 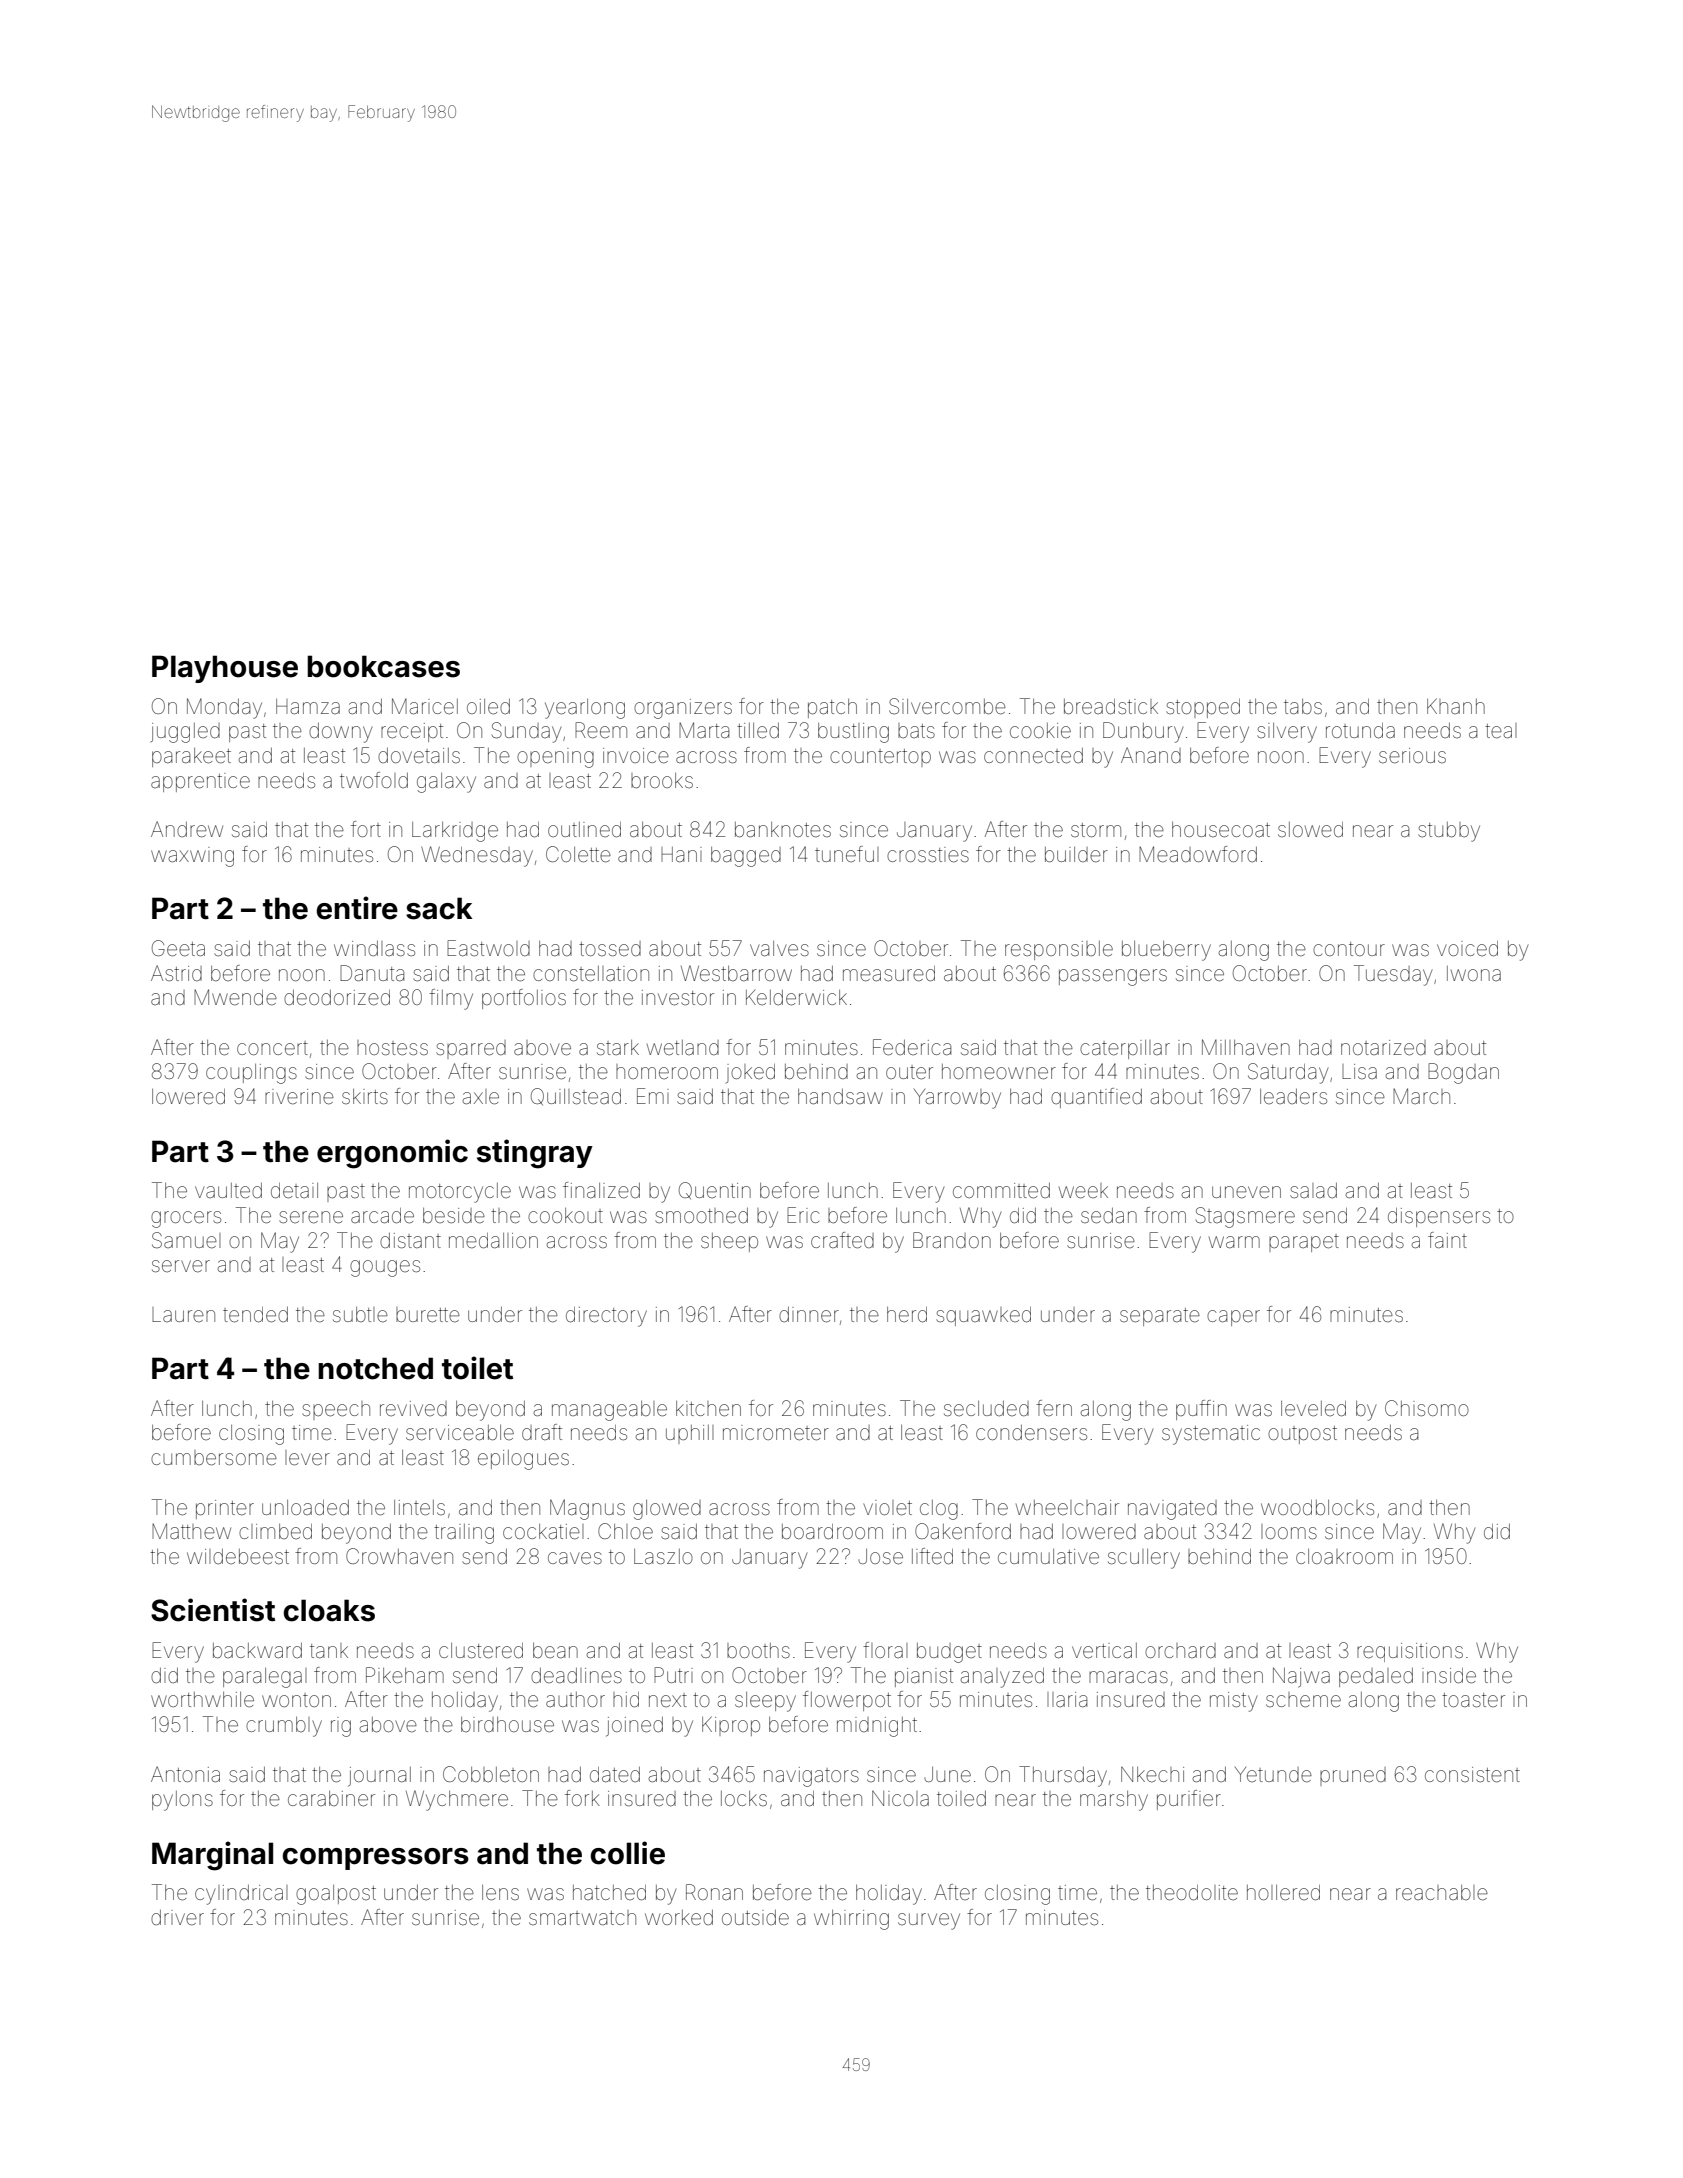 I want to click on connected, so click(x=1033, y=756).
